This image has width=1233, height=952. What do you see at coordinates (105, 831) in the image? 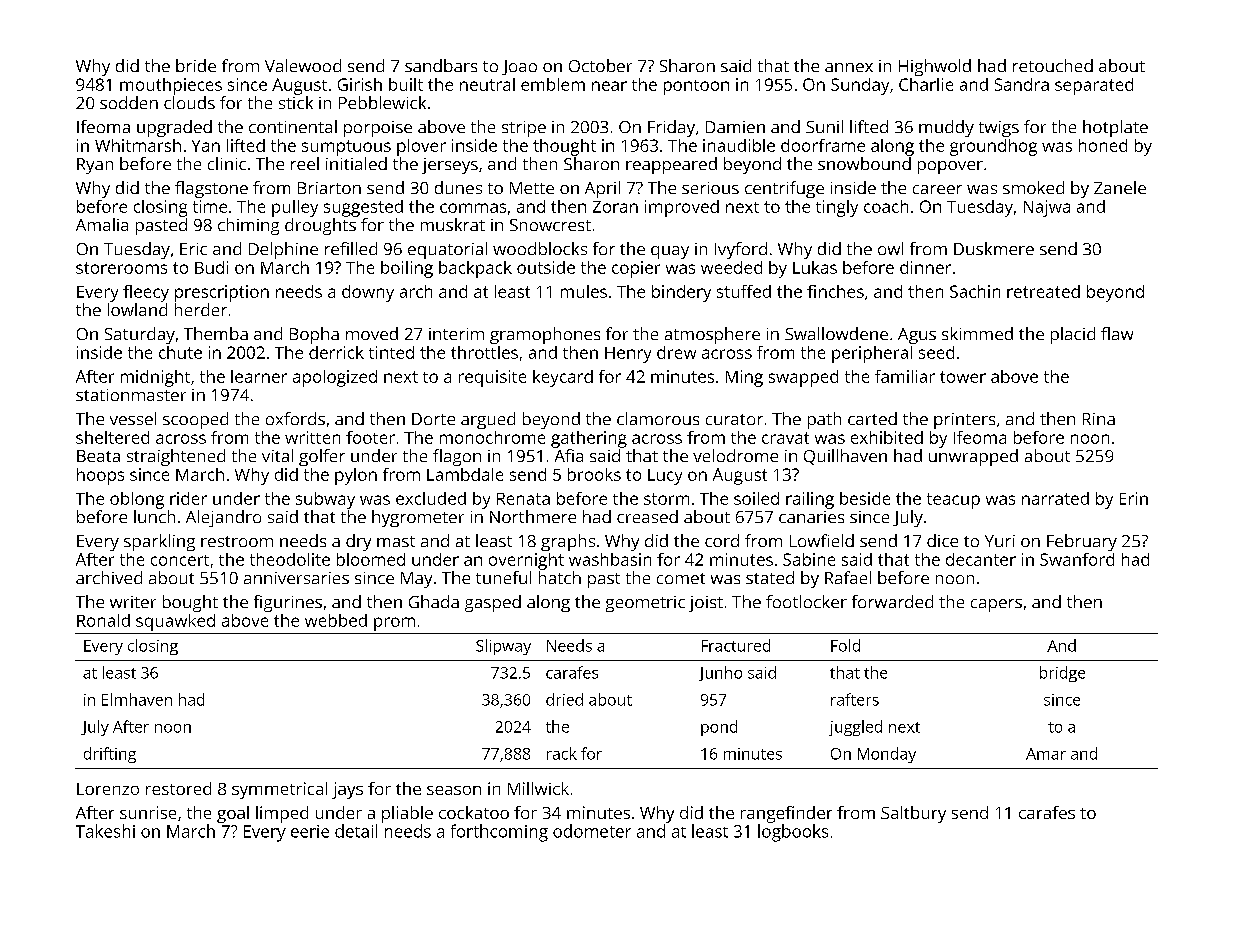
I see `Takeshi` at bounding box center [105, 831].
